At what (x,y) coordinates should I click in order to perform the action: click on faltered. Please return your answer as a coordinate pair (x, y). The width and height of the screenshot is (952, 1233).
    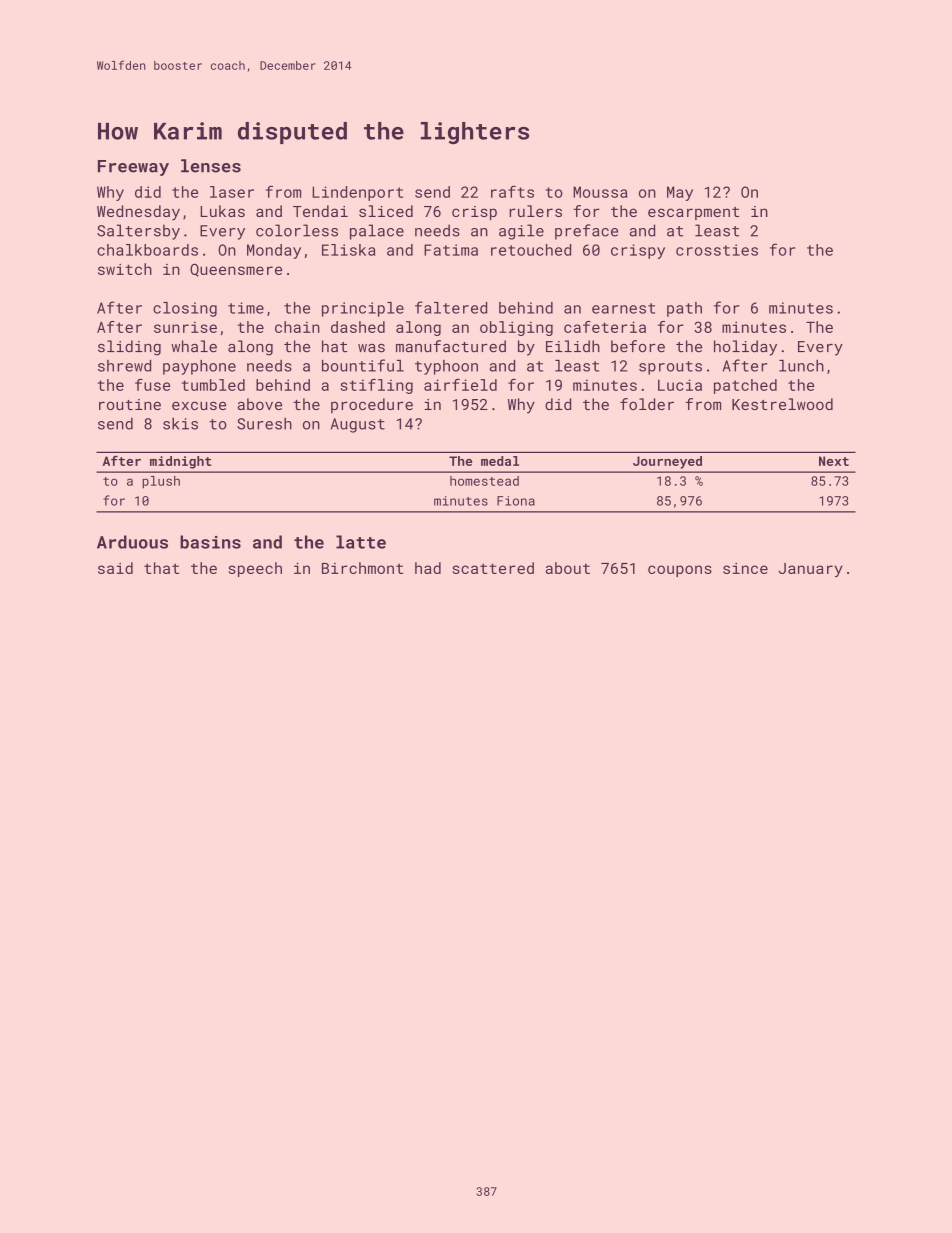
    Looking at the image, I should click on (451, 307).
